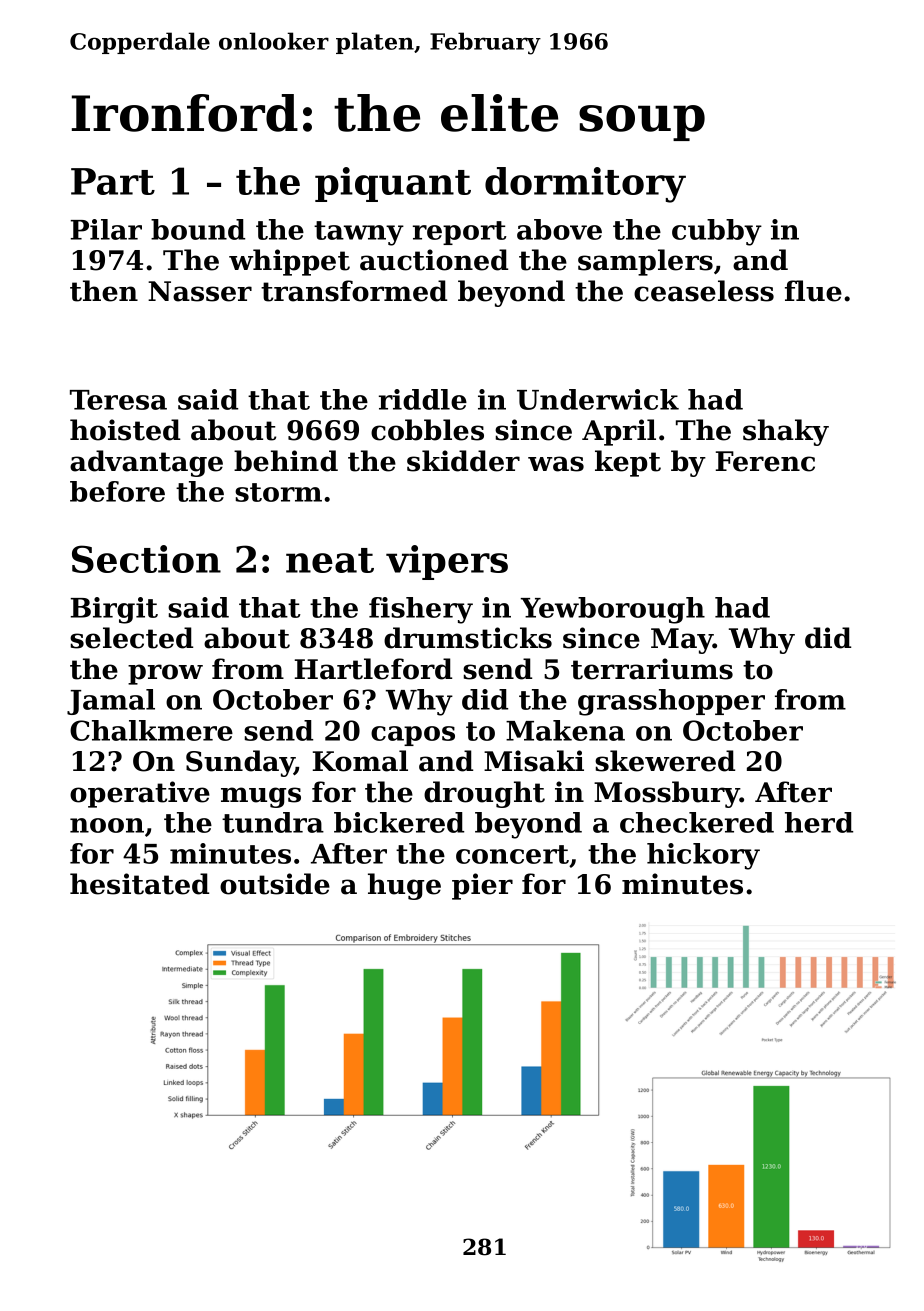  Describe the element at coordinates (278, 492) in the screenshot. I see `storm` at that location.
